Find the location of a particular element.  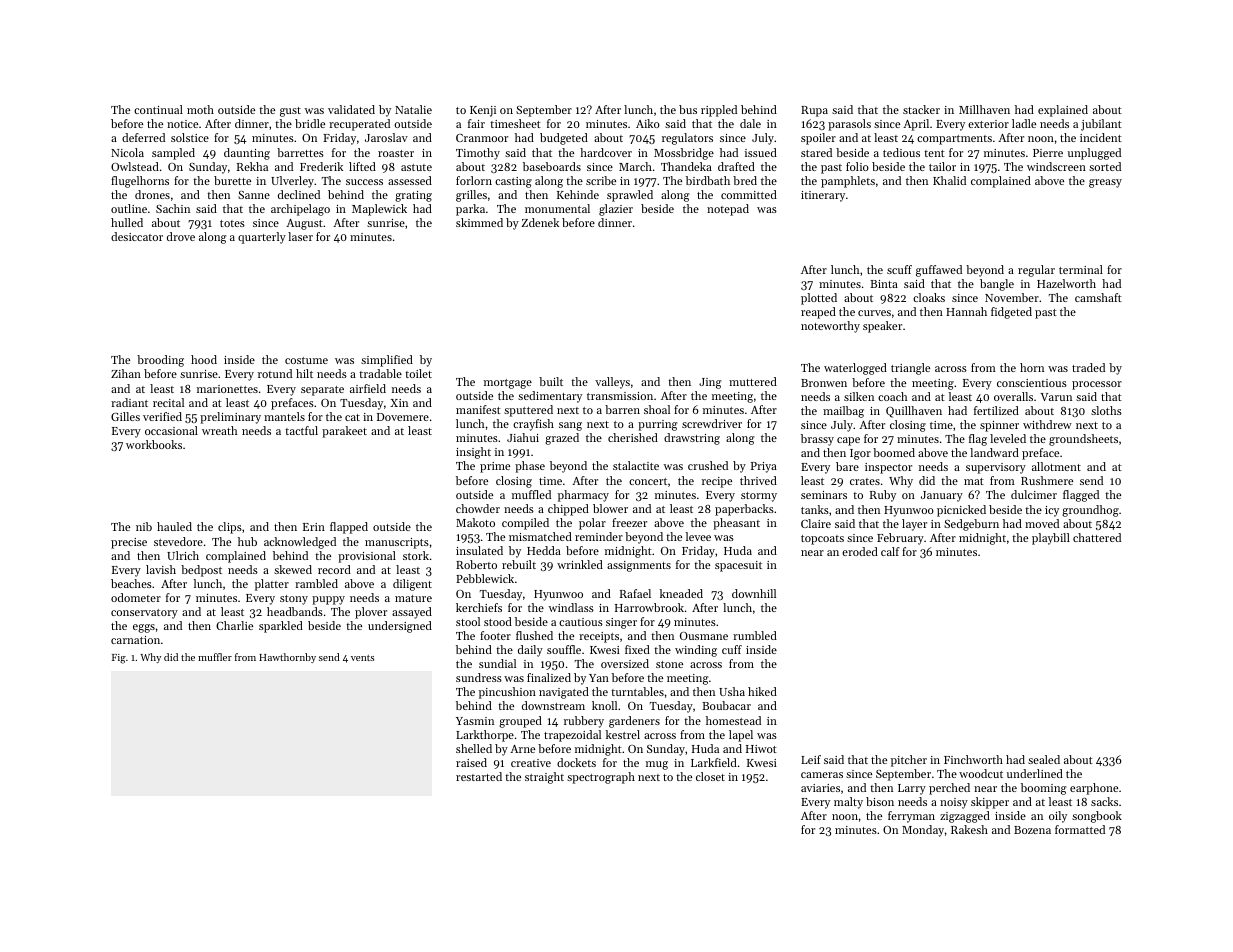

mailbag is located at coordinates (843, 412).
